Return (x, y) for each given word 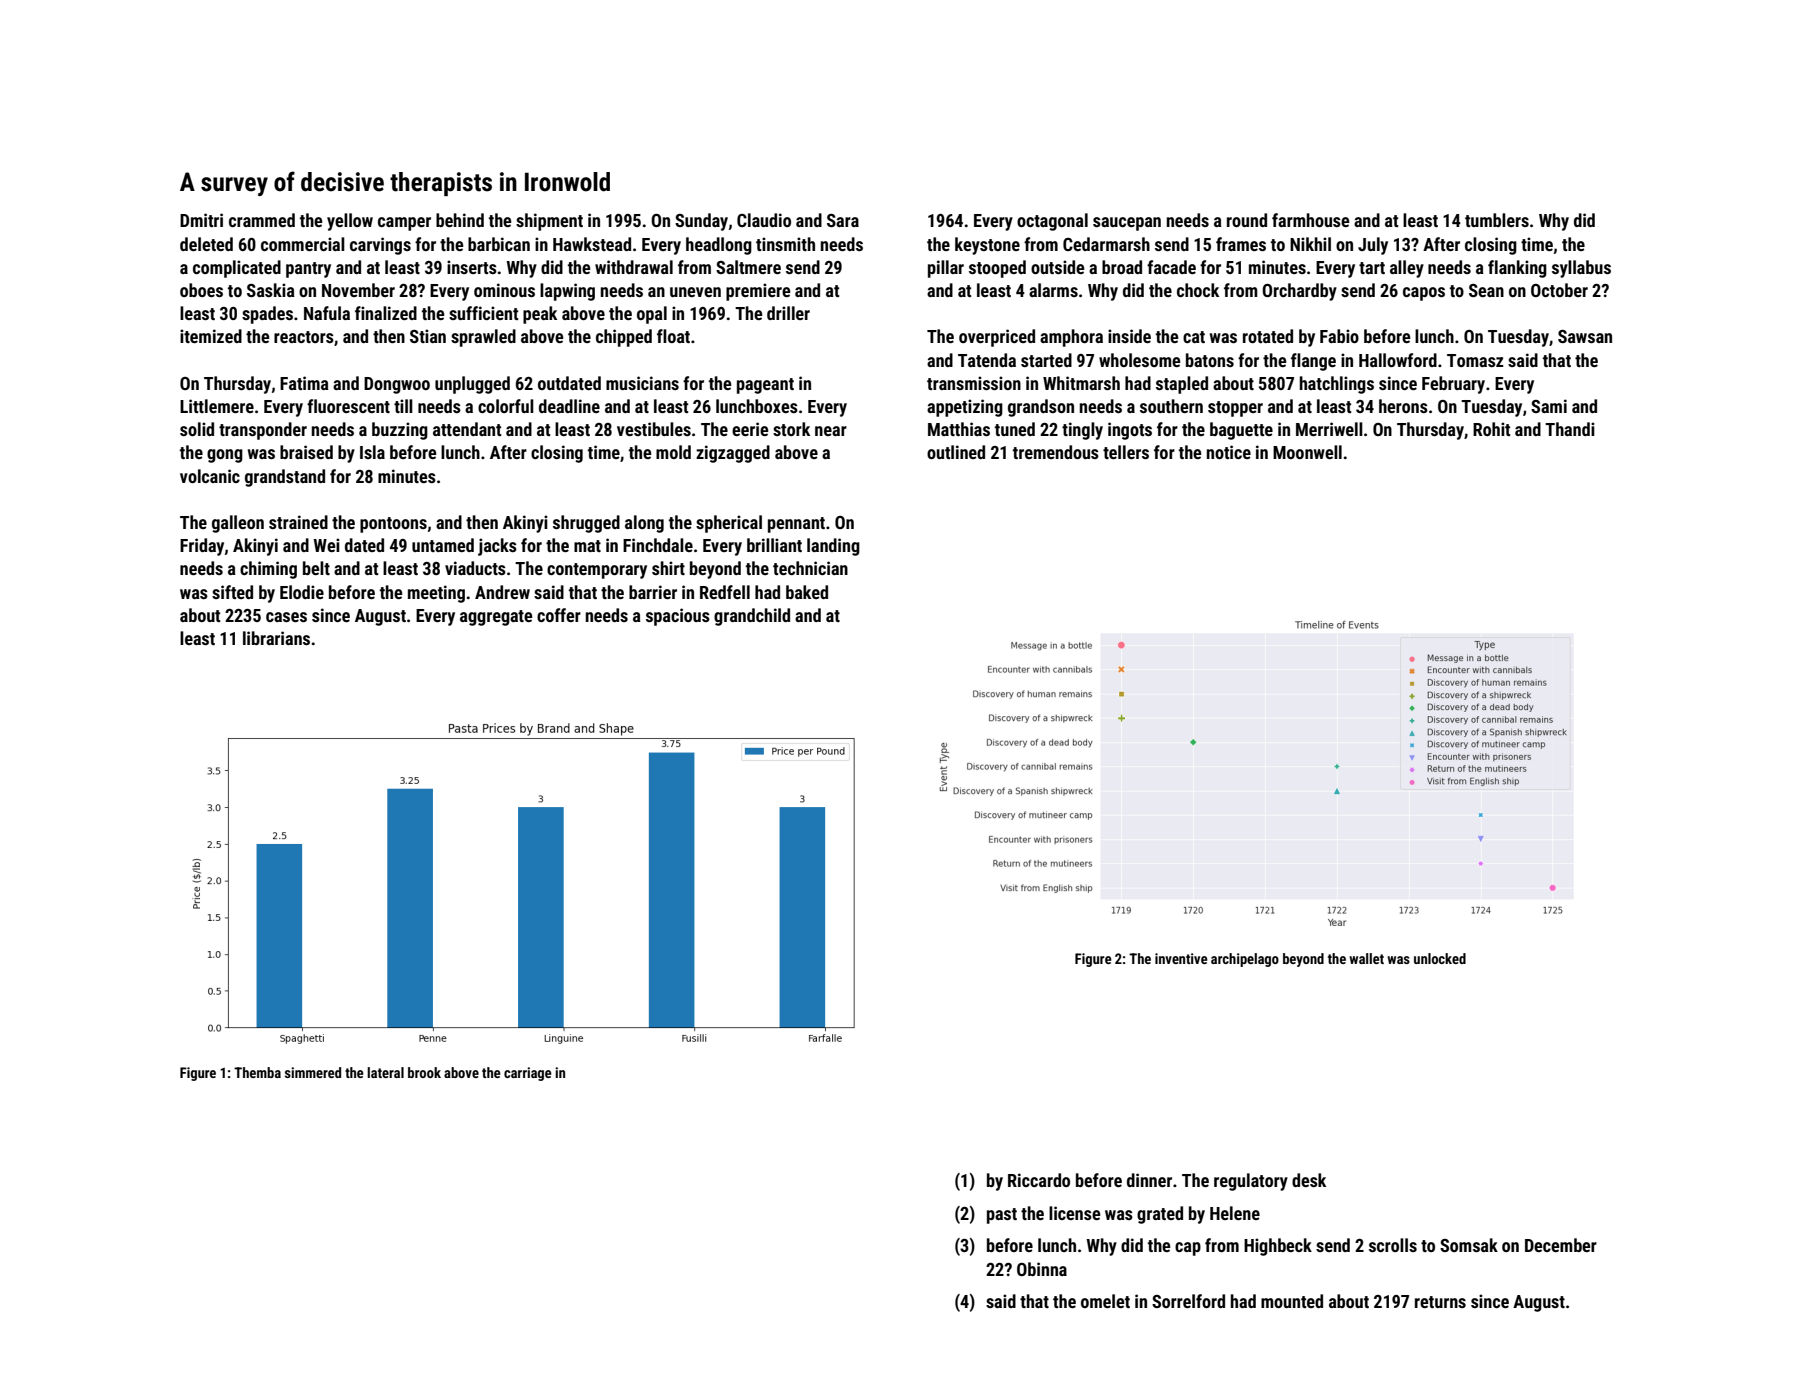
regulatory (1251, 1182)
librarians (276, 638)
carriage (528, 1074)
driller (788, 313)
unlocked (1440, 958)
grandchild (752, 617)
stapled (1182, 385)
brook (424, 1072)
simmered (313, 1072)
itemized (211, 336)
